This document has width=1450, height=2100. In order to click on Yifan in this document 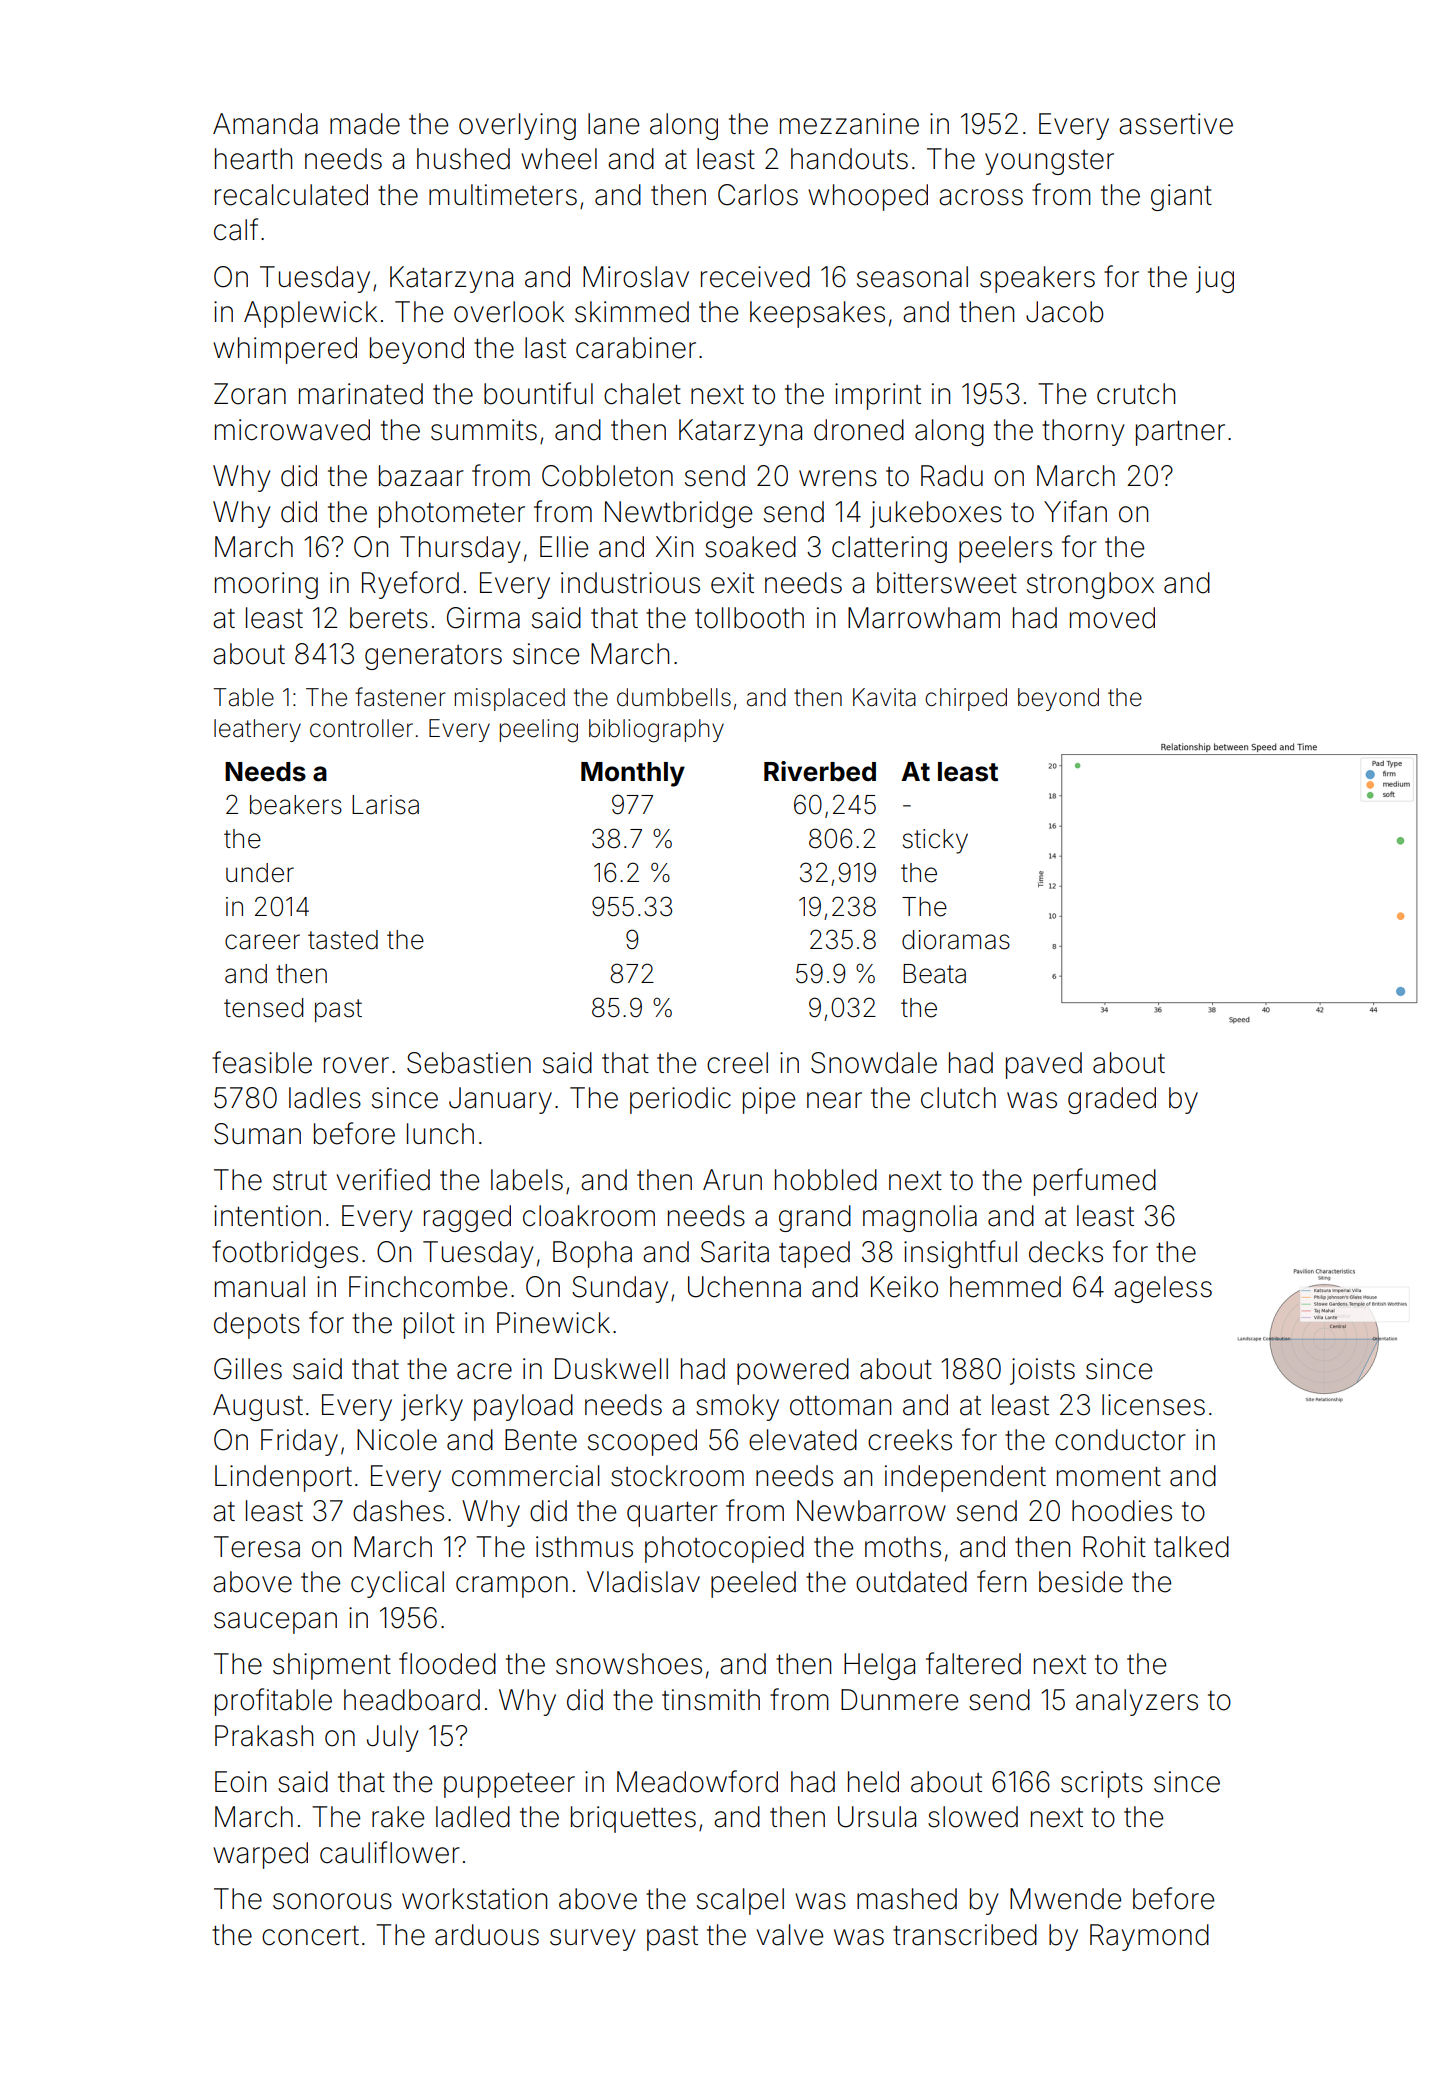, I will do `click(1075, 511)`.
